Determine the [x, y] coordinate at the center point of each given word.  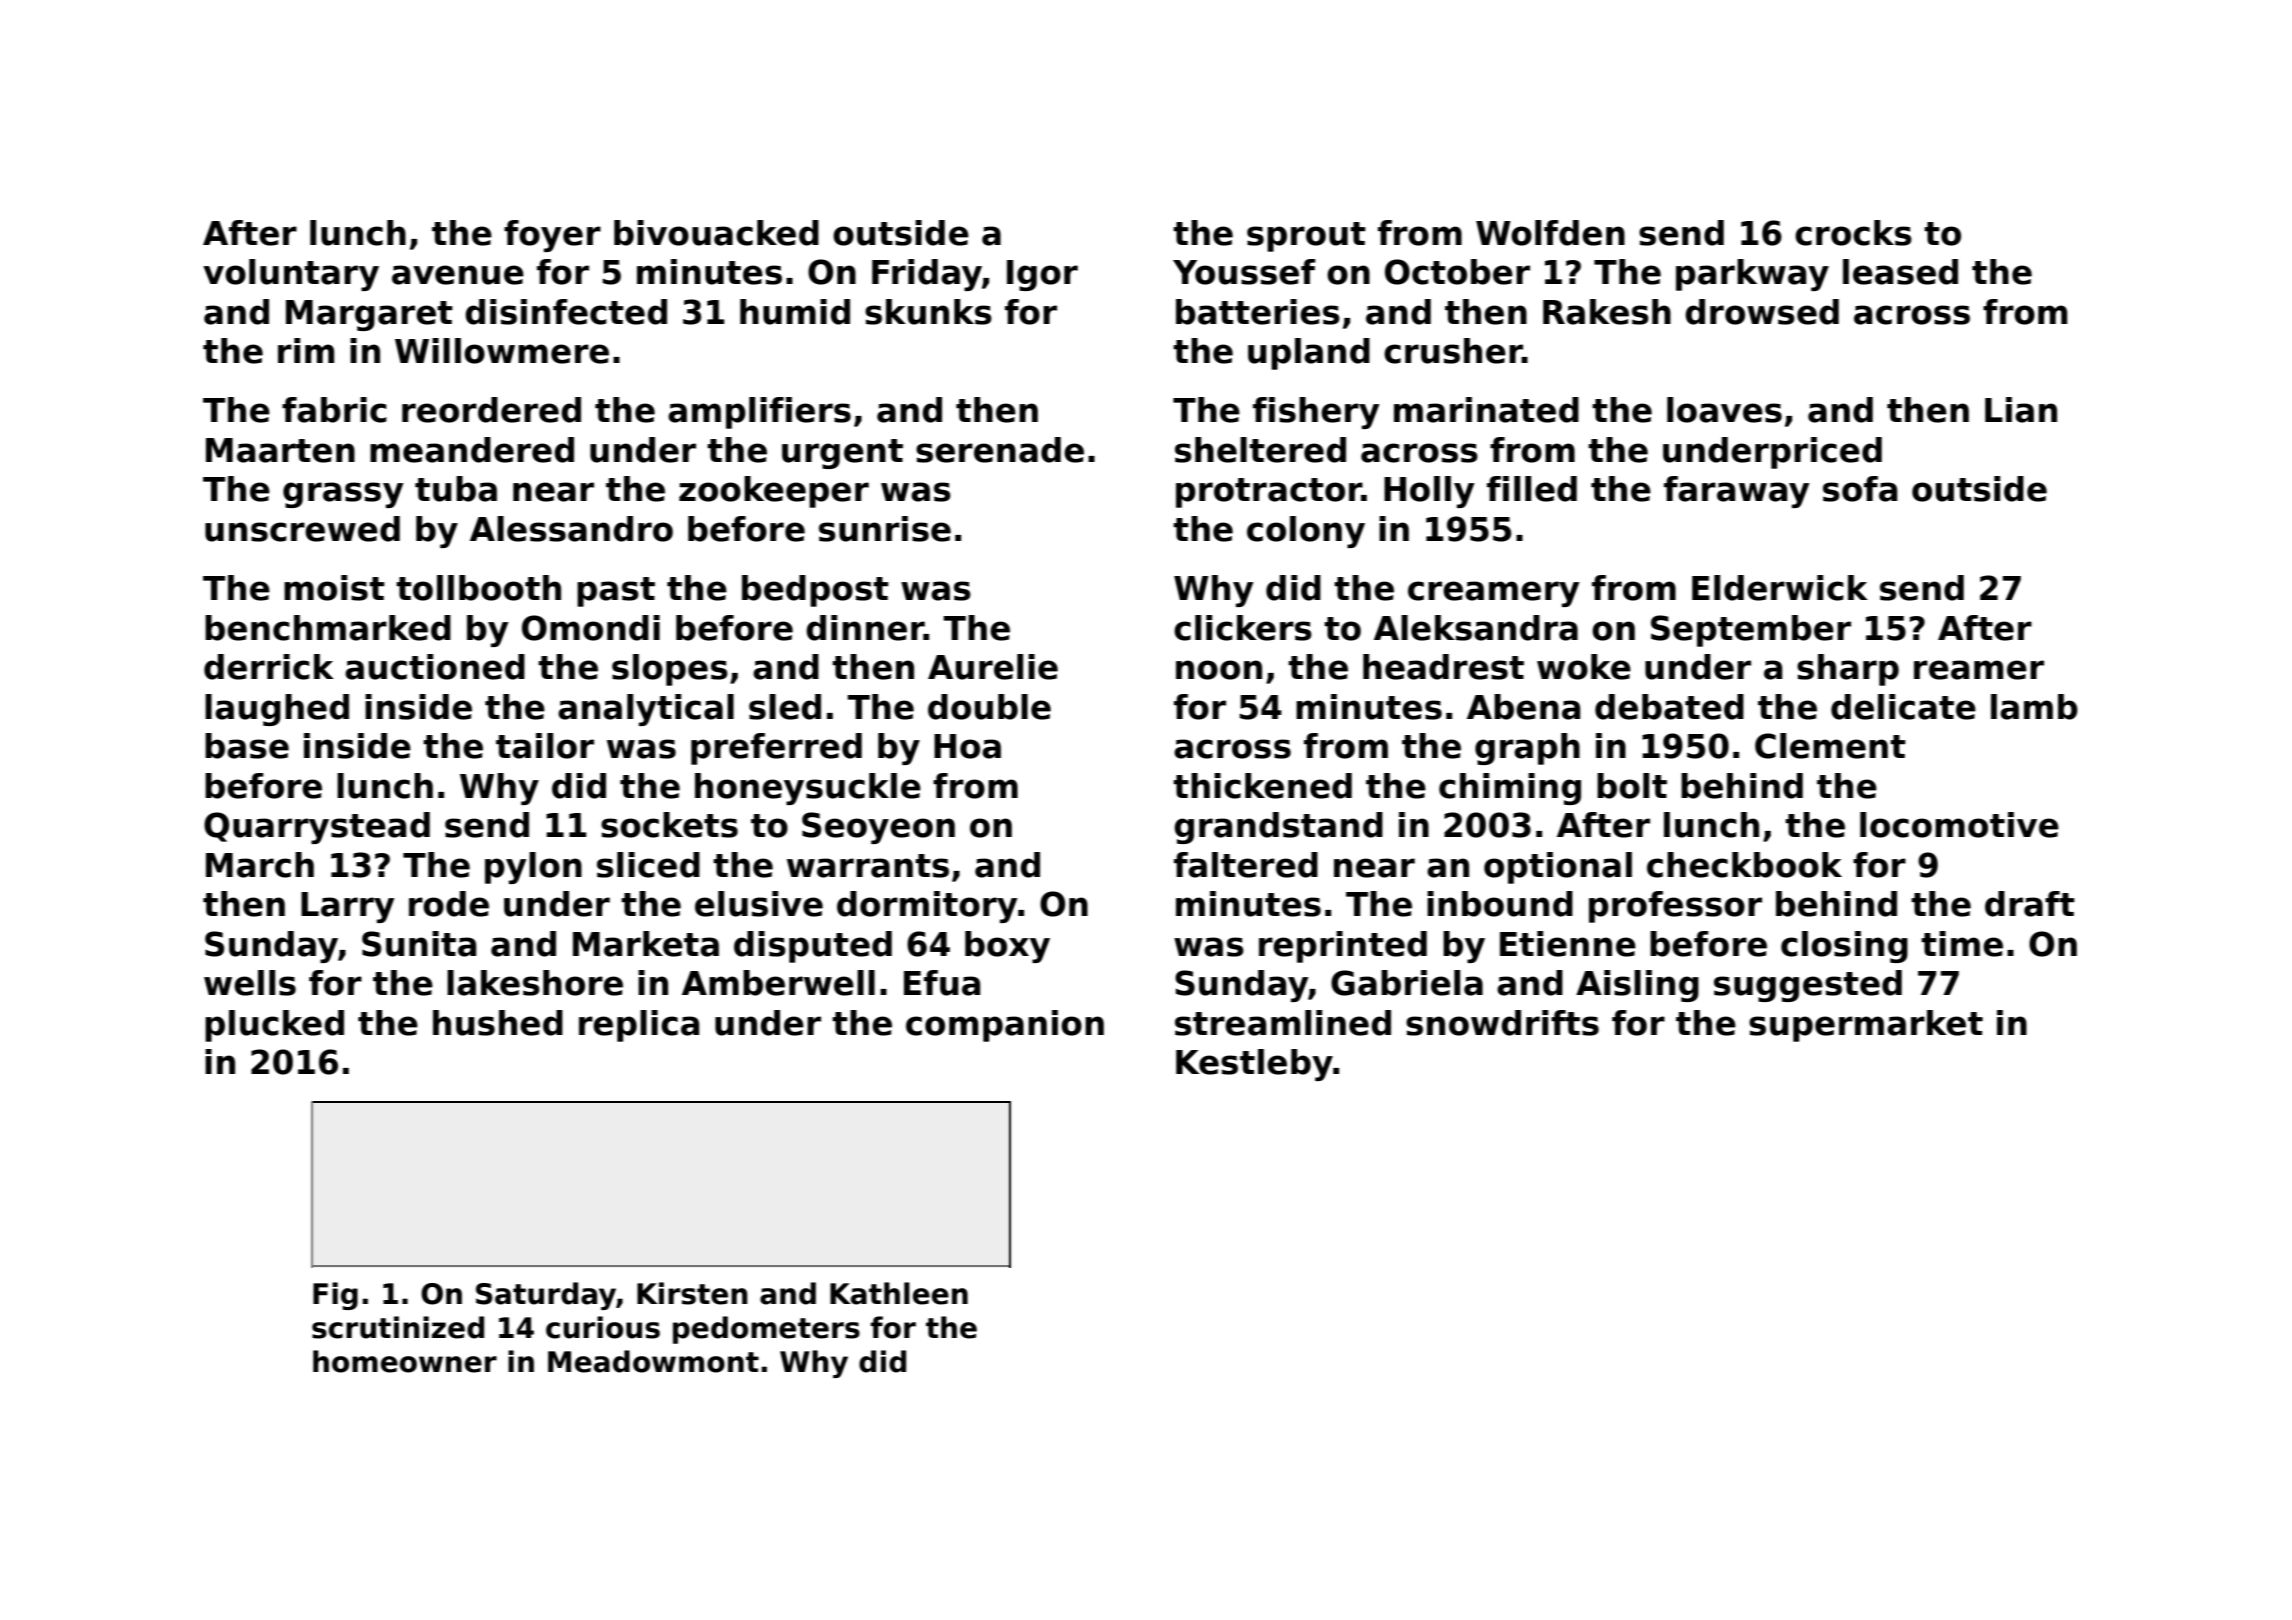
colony [1306, 532]
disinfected [566, 312]
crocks [1853, 233]
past [616, 592]
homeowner [405, 1361]
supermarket [1866, 1026]
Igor [1042, 275]
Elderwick [1780, 588]
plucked [274, 1026]
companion [1005, 1026]
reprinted [1343, 947]
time [1962, 944]
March [260, 865]
